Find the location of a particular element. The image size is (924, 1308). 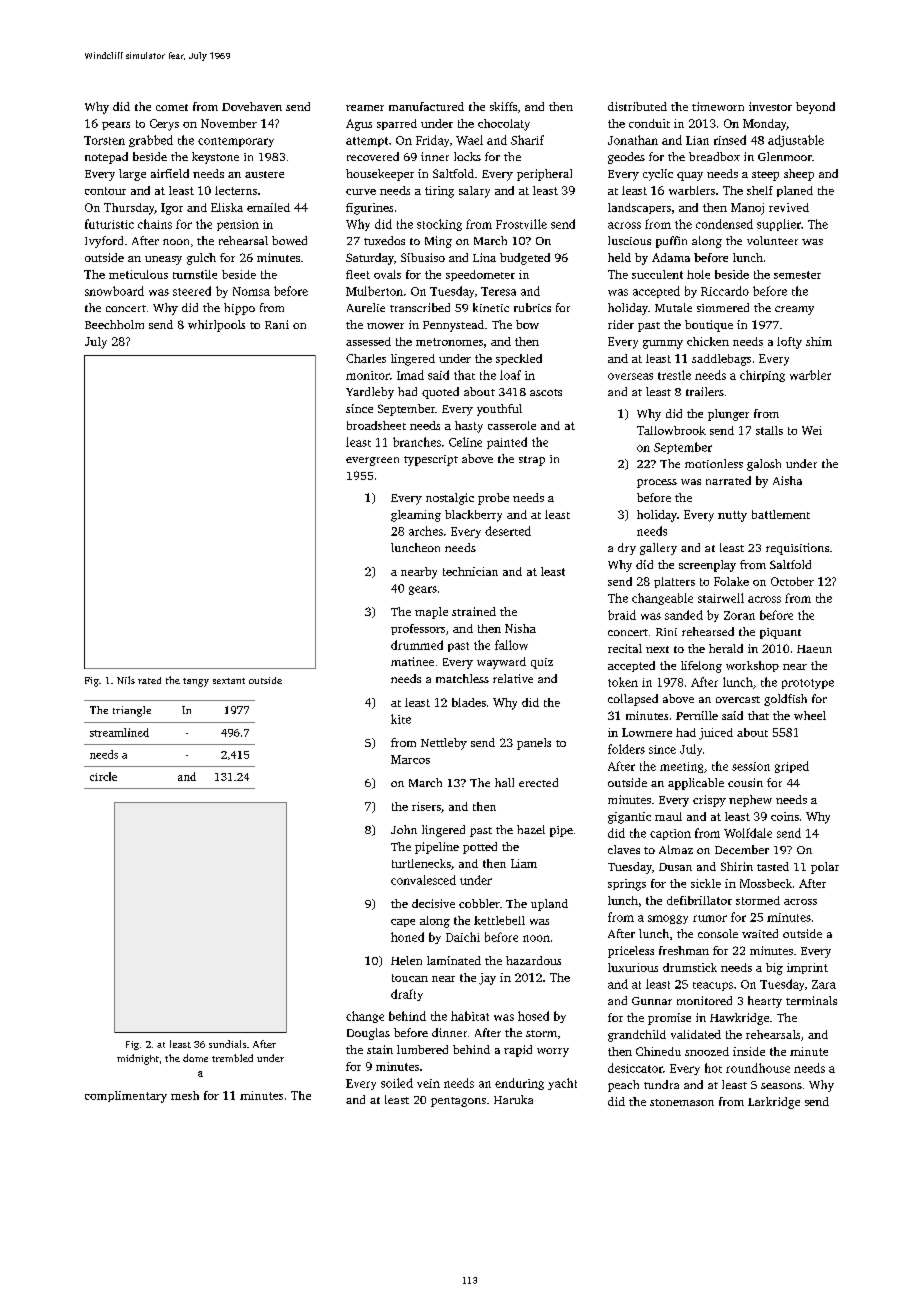

Friday is located at coordinates (432, 141).
